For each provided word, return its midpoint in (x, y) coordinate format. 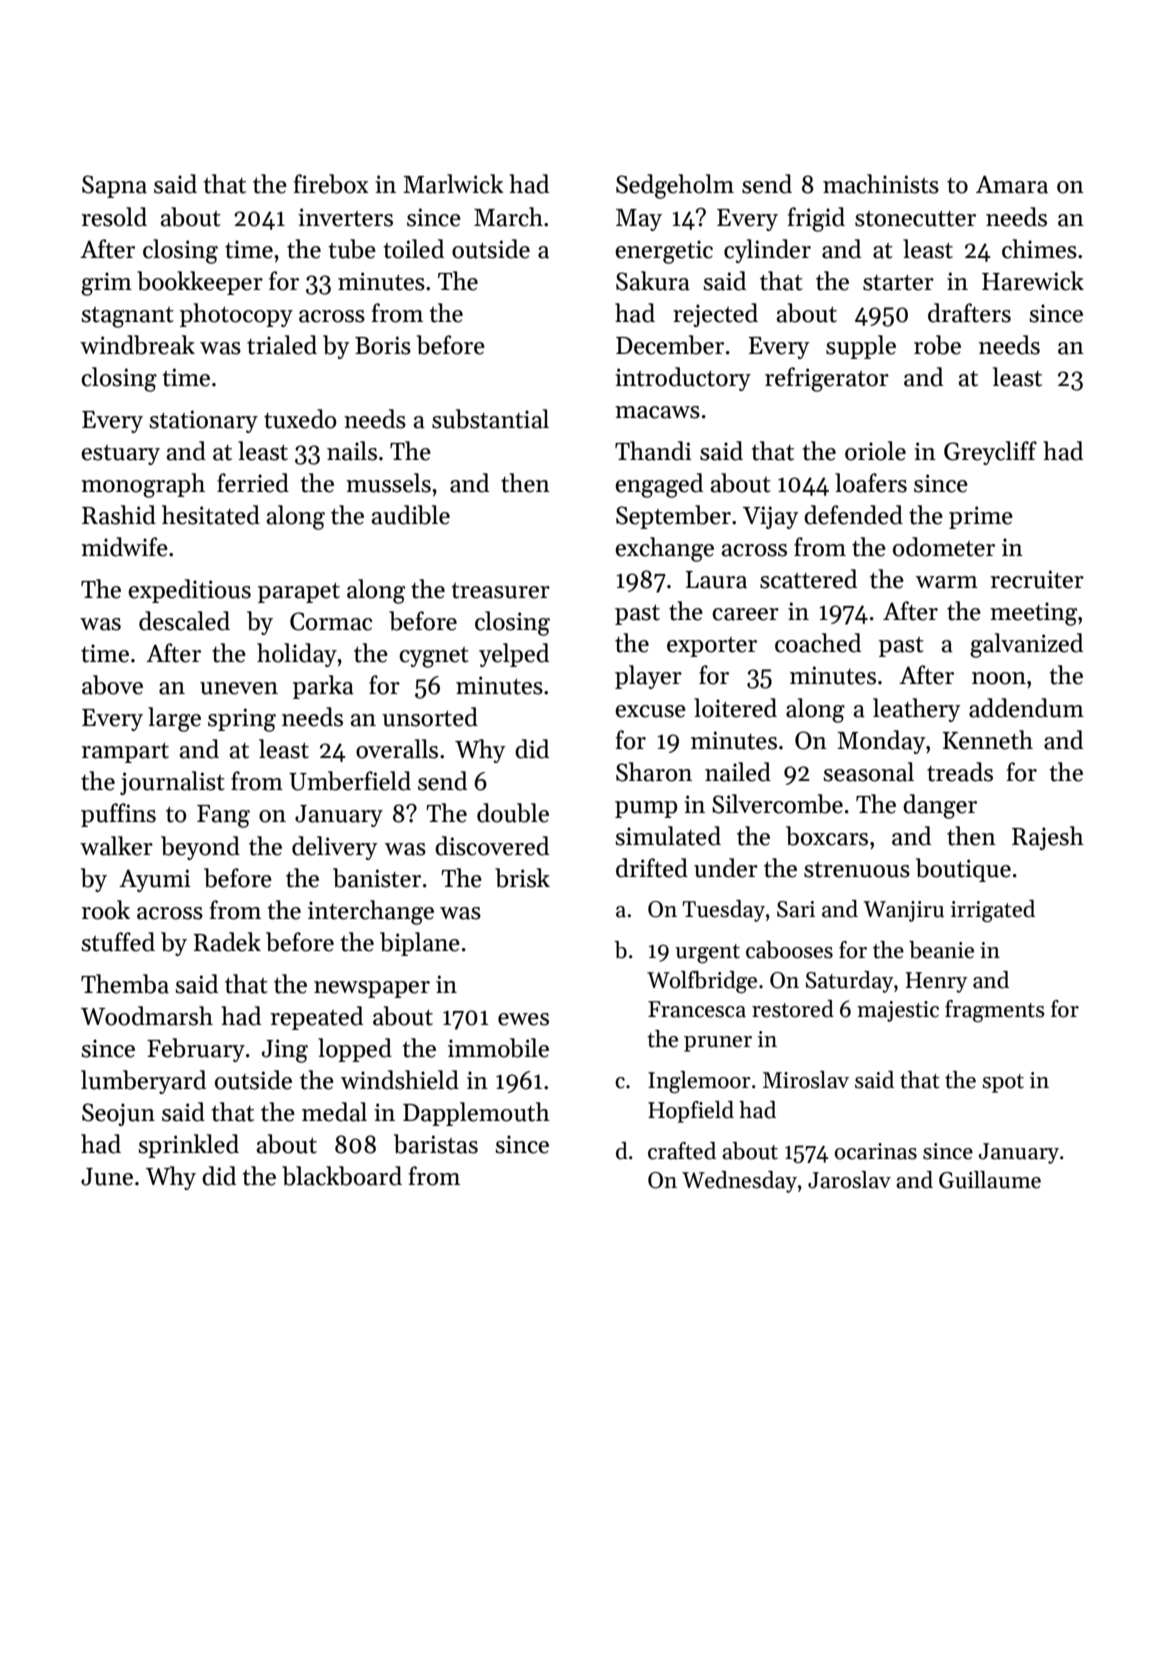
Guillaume (990, 1180)
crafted (682, 1151)
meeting (1033, 614)
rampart (125, 752)
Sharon (654, 772)
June (107, 1177)
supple (861, 347)
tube (352, 249)
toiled (414, 249)
